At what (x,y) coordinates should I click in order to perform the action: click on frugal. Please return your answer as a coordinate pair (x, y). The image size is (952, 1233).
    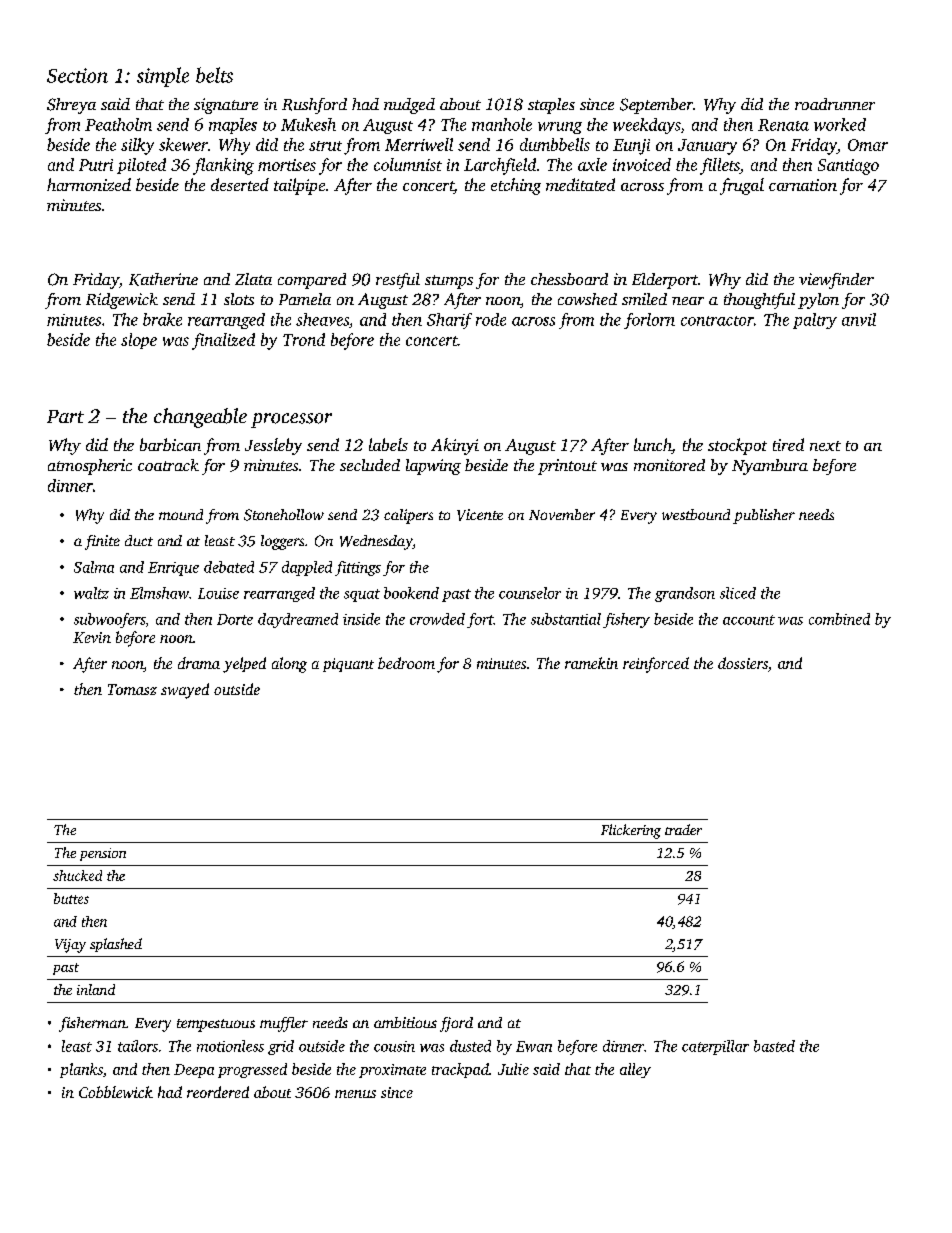
    Looking at the image, I should click on (742, 186).
